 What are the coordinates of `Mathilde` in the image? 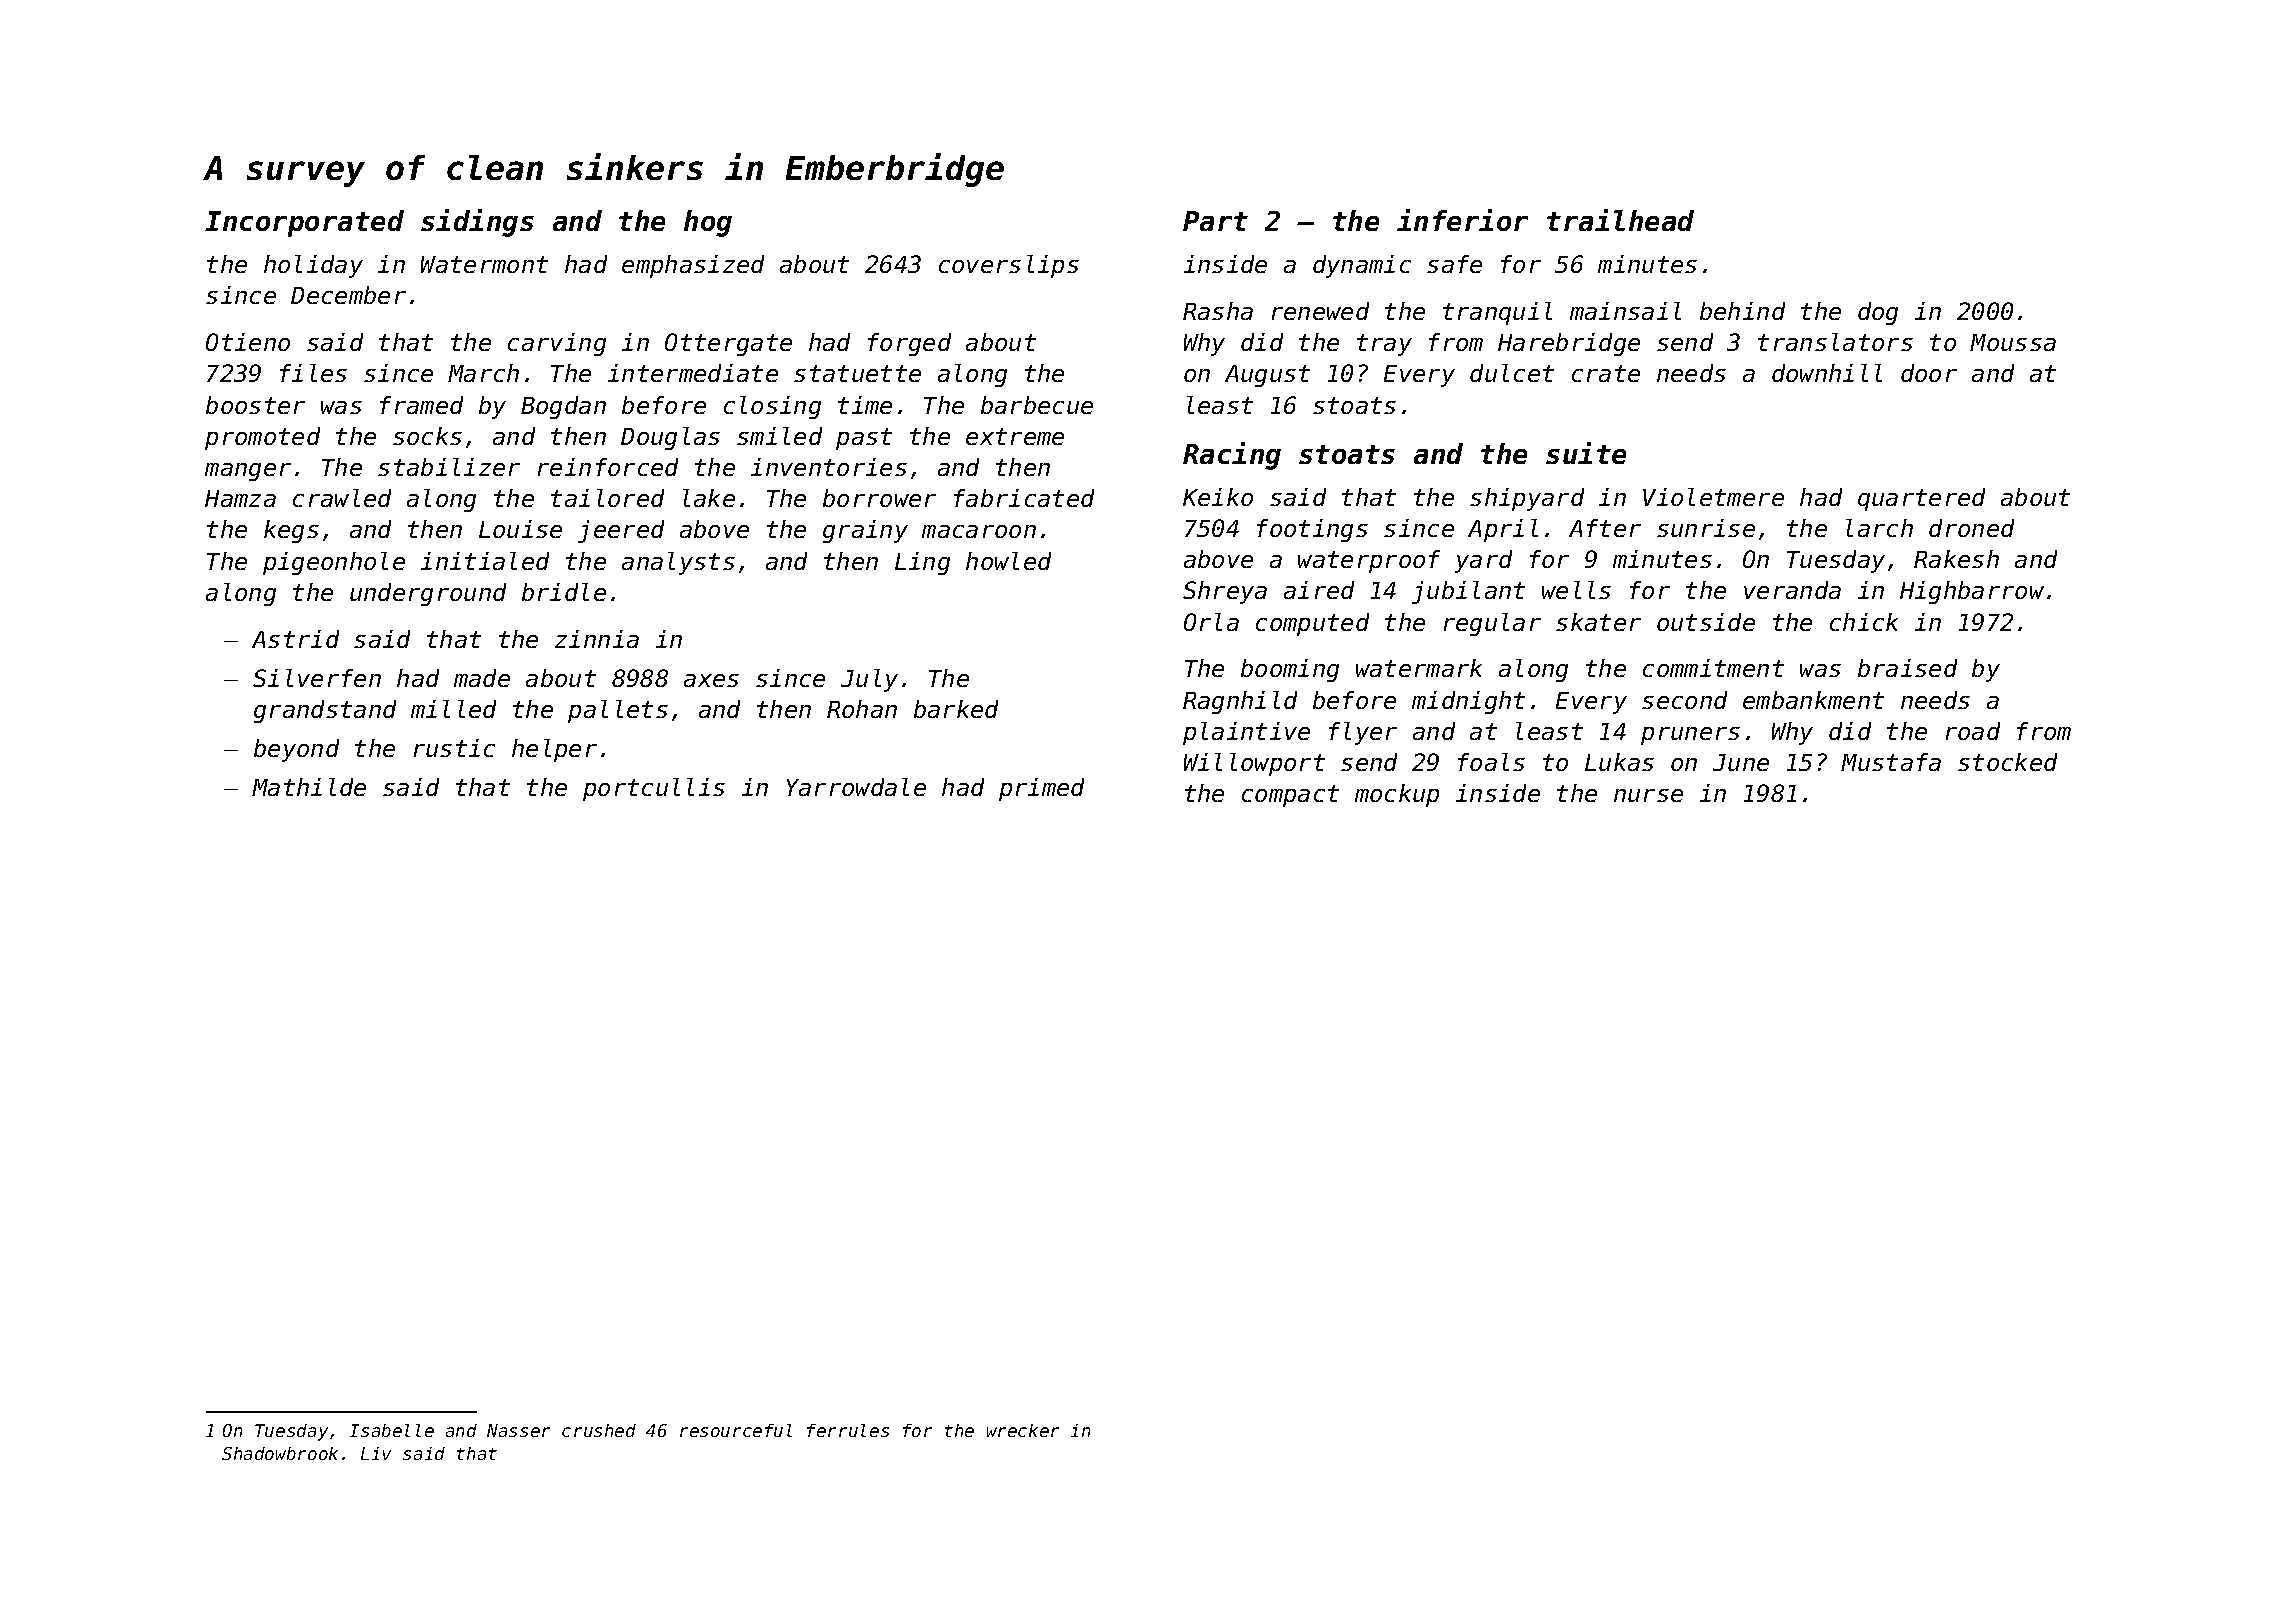 It's located at (309, 787).
